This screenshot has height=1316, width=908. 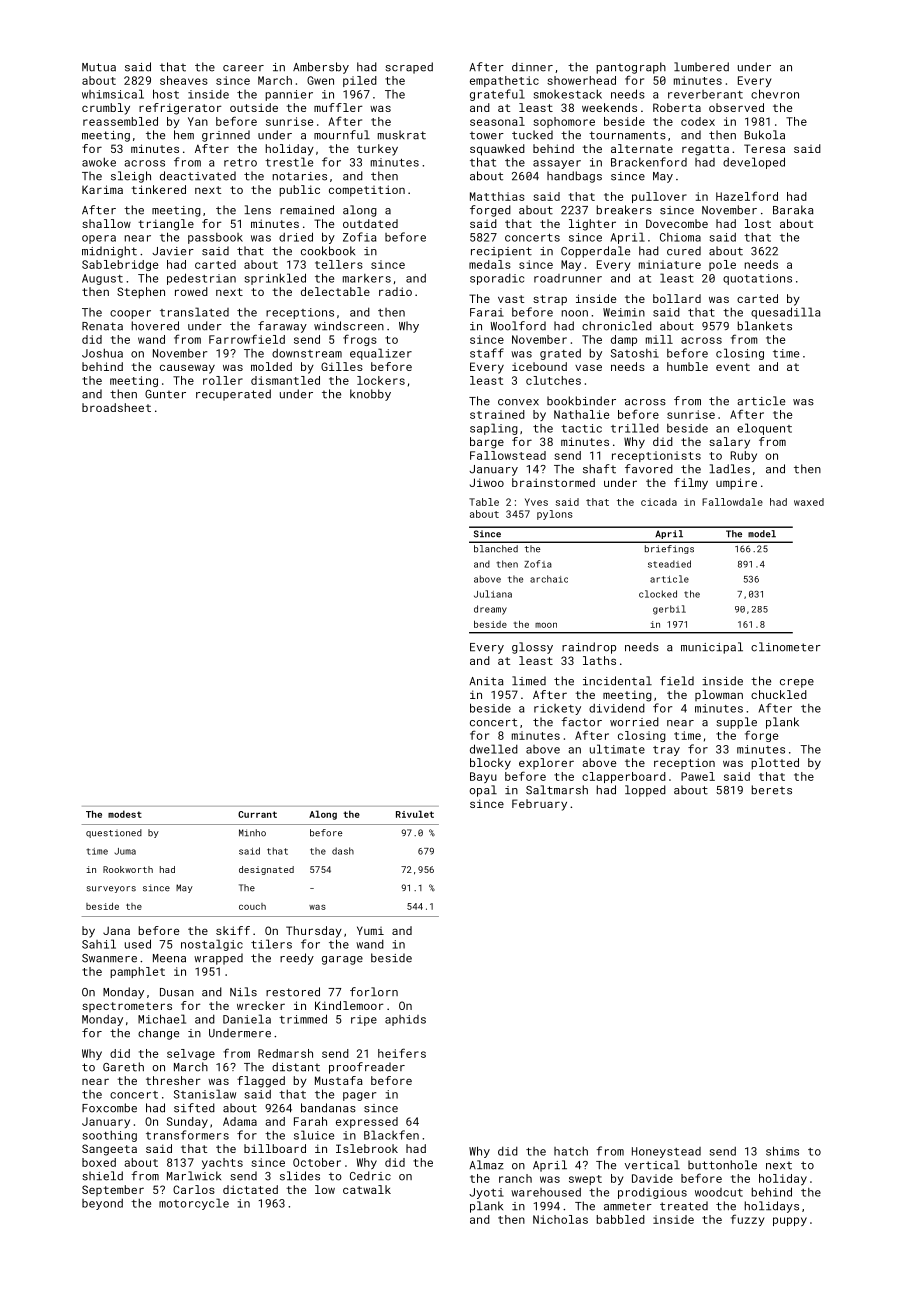 What do you see at coordinates (747, 1220) in the screenshot?
I see `fuzzy` at bounding box center [747, 1220].
